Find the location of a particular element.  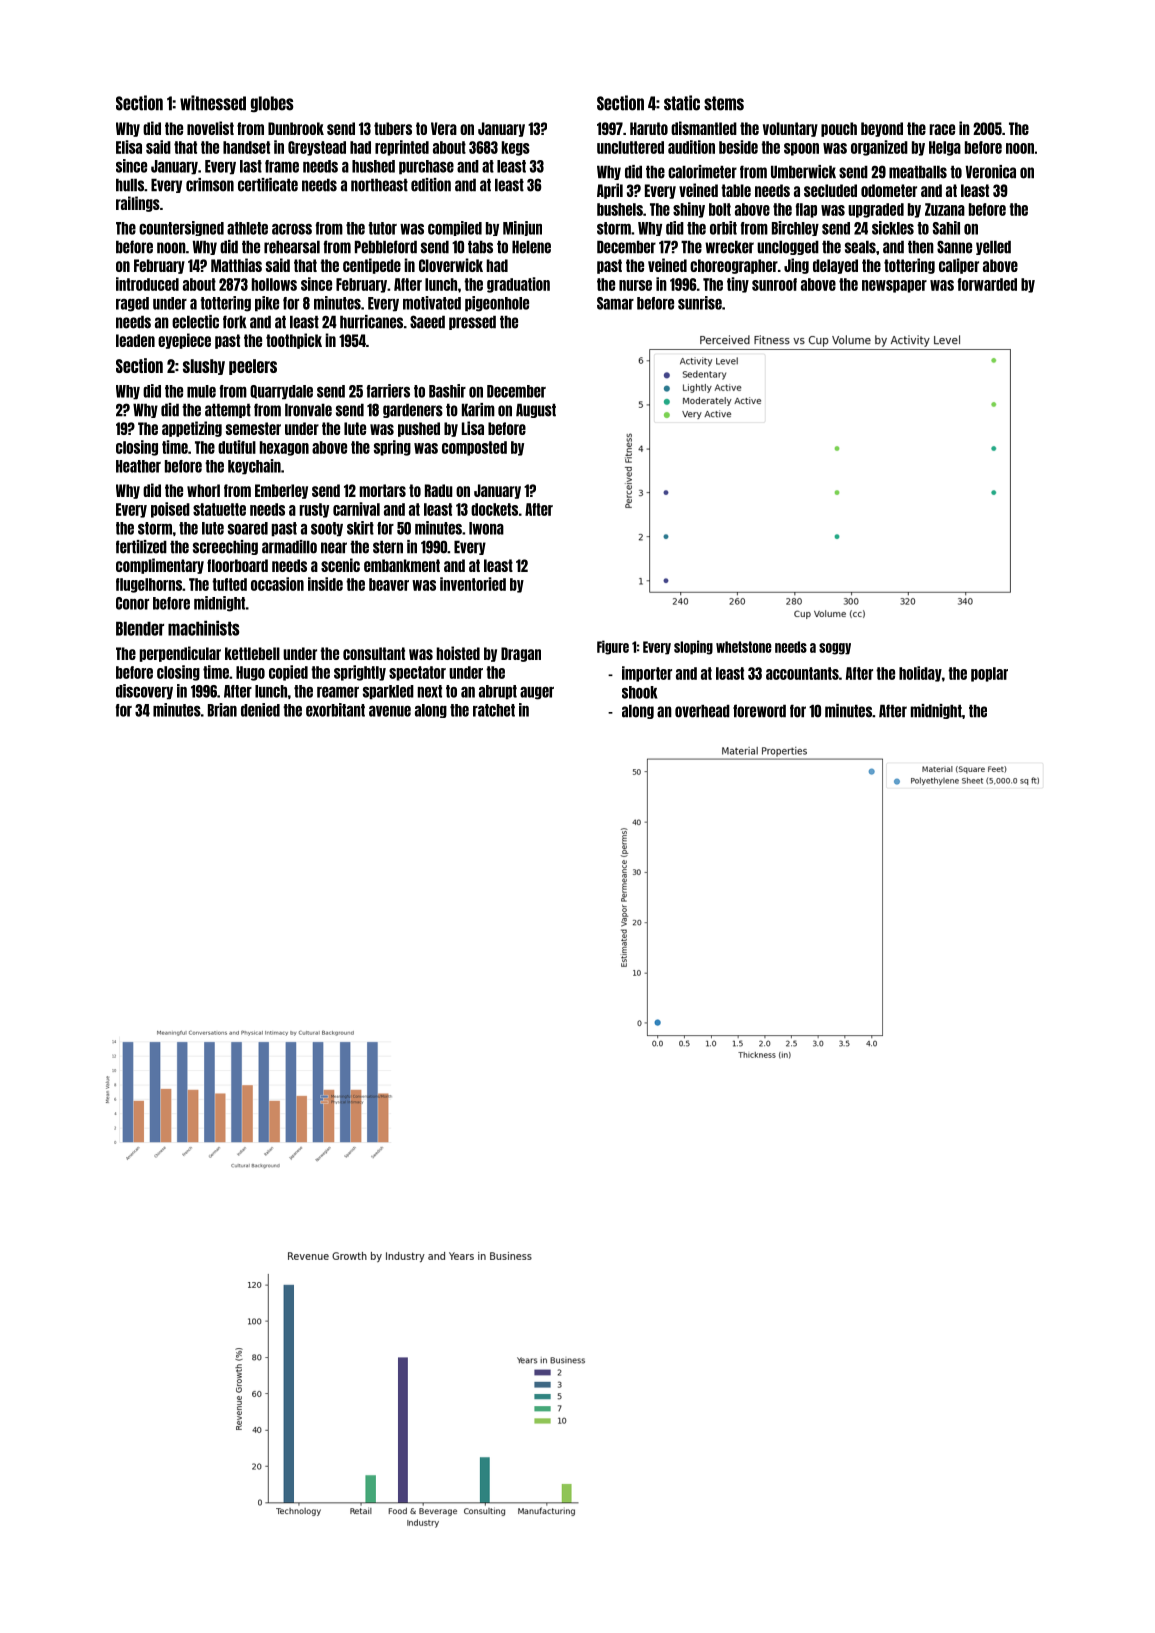

Karim is located at coordinates (478, 410).
